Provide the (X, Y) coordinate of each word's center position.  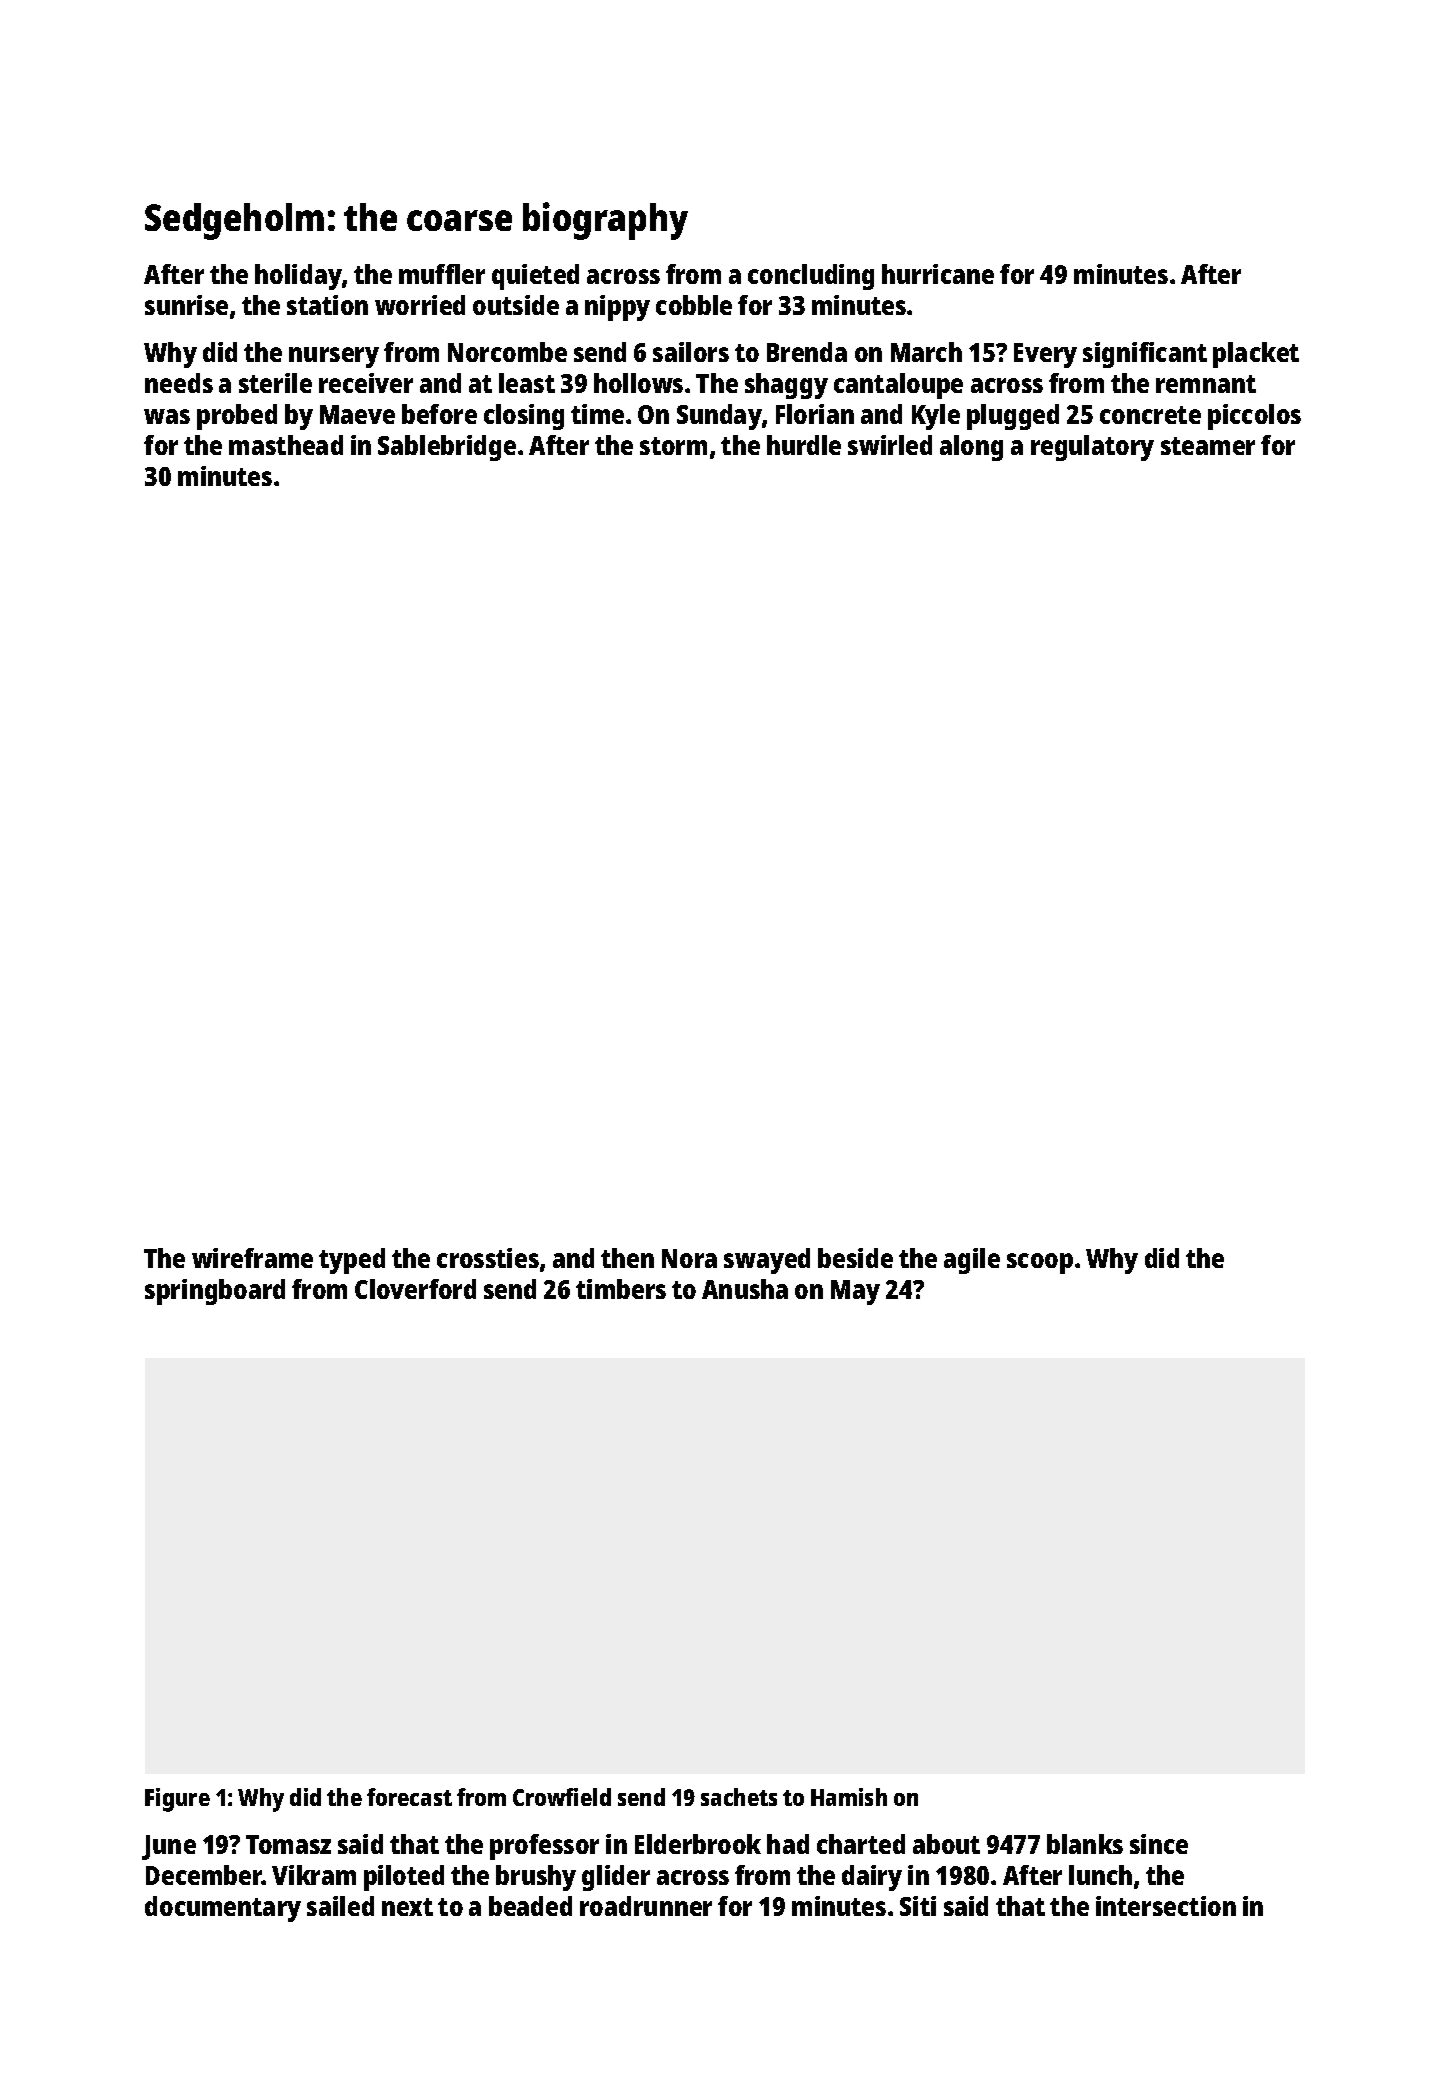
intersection (1166, 1906)
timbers (621, 1289)
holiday (298, 277)
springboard (215, 1292)
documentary (223, 1909)
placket (1256, 355)
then (627, 1258)
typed (352, 1261)
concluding (811, 277)
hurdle (804, 445)
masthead (286, 445)
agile (972, 1261)
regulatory (1092, 448)
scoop (1040, 1263)
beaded (530, 1906)
